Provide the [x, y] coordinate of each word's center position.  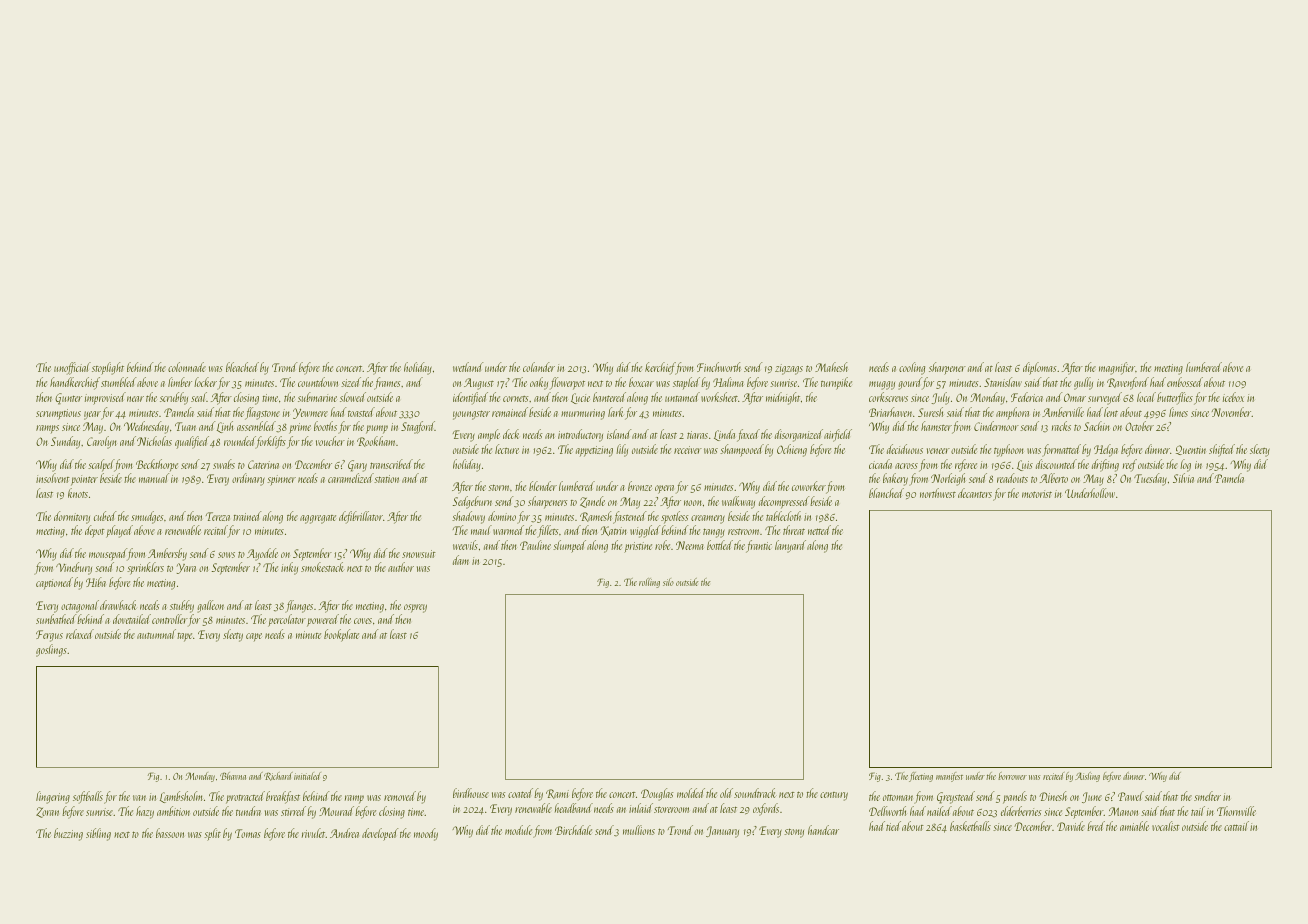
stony [794, 833]
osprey [415, 608]
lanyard [790, 546]
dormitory [72, 517]
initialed [307, 776]
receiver [688, 450]
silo [668, 582]
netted [819, 530]
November [1232, 412]
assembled [256, 426]
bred [1096, 826]
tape [184, 637]
